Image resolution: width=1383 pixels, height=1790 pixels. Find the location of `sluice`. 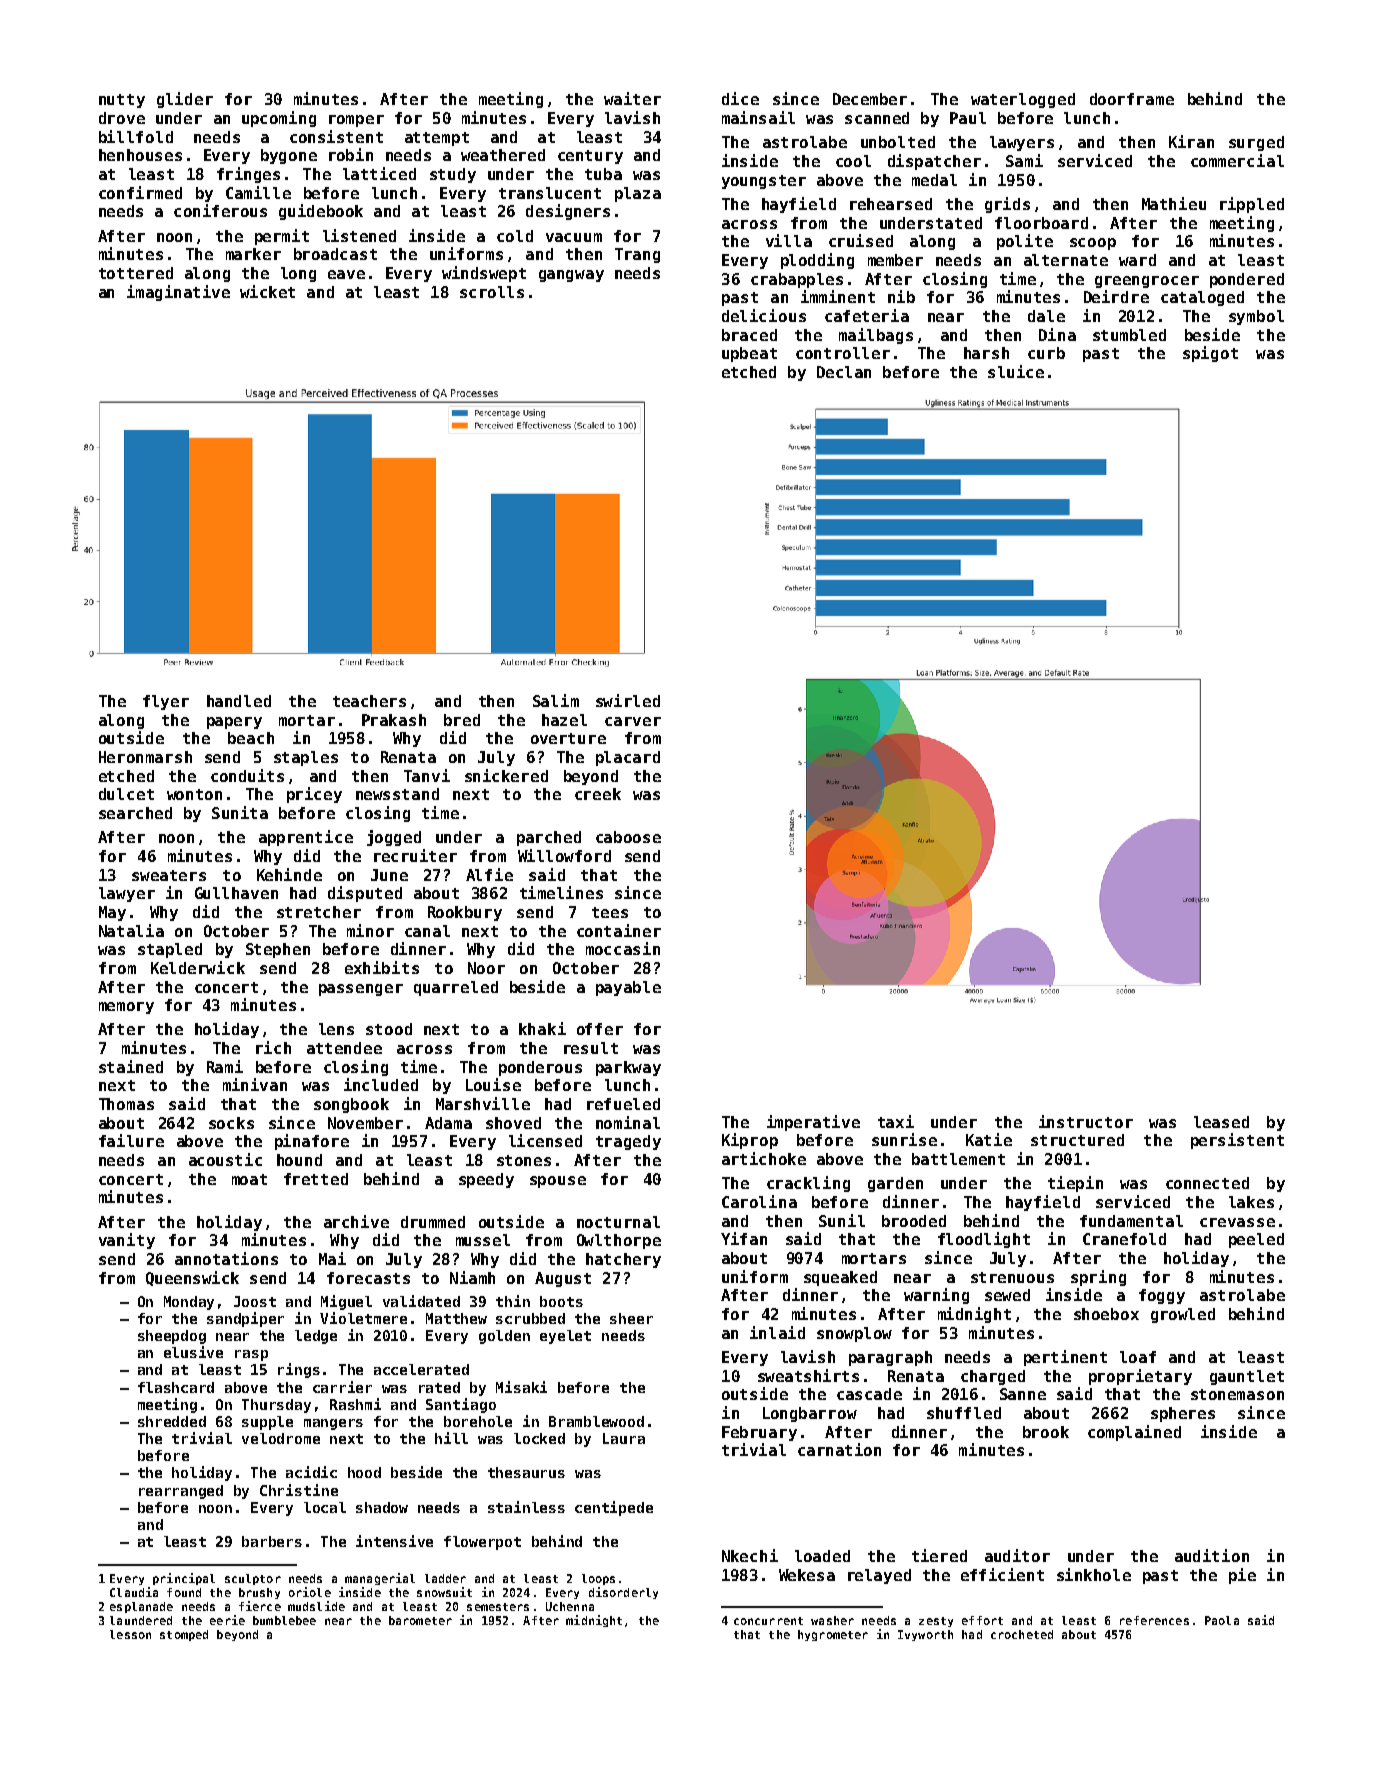

sluice is located at coordinates (1016, 371).
